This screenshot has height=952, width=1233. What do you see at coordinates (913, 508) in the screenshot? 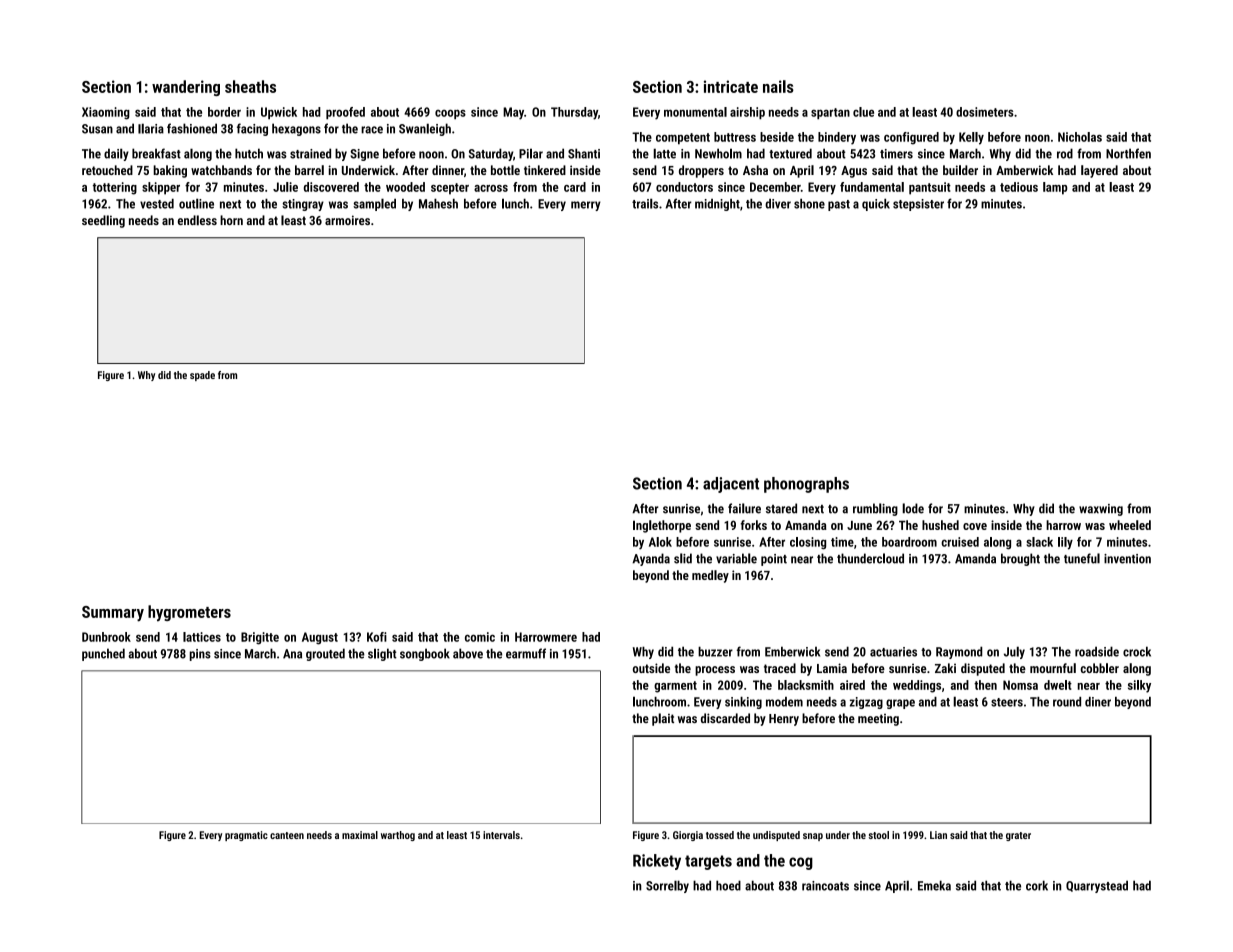
I see `lode` at bounding box center [913, 508].
